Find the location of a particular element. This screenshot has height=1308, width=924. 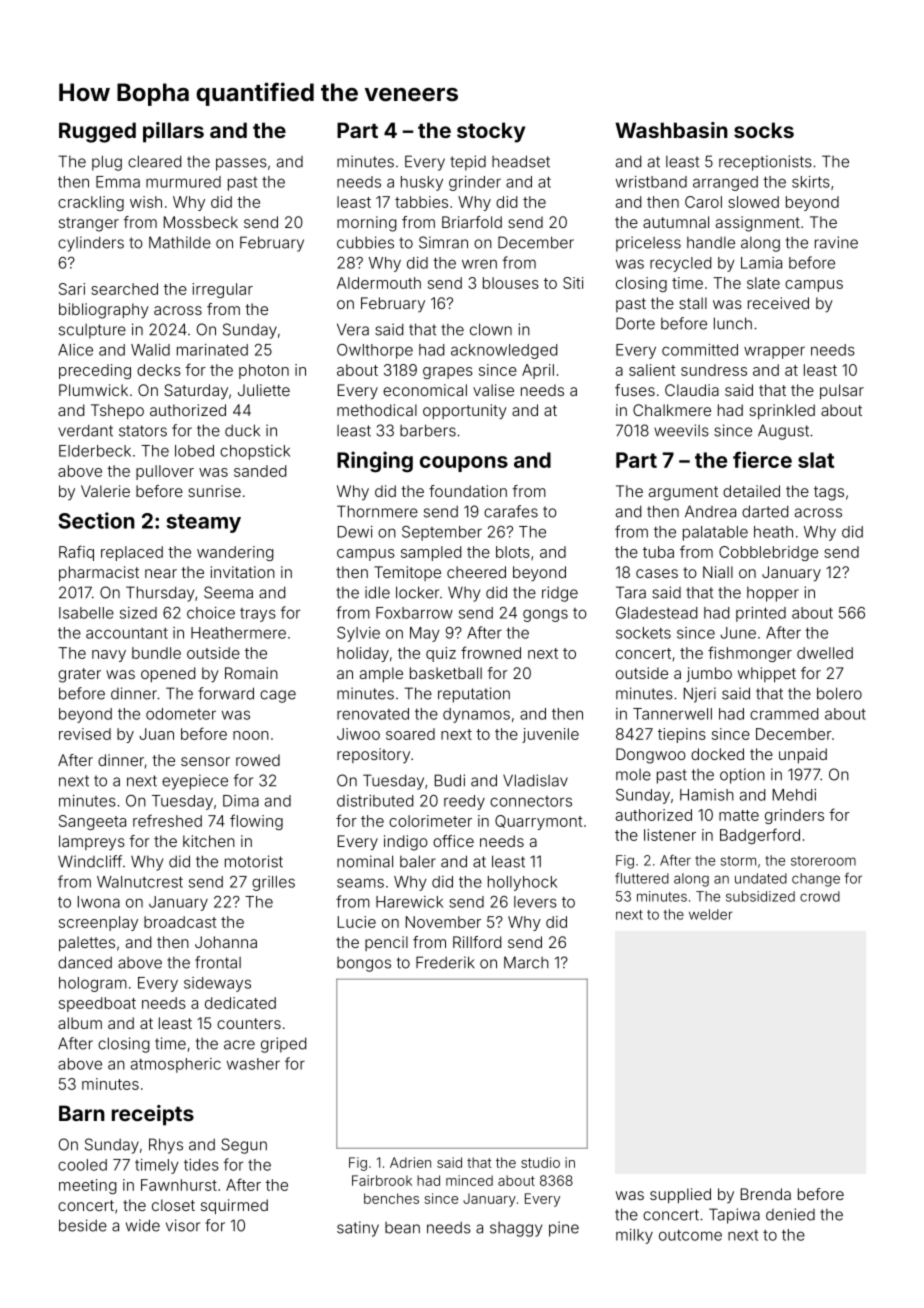

opened is located at coordinates (168, 674).
